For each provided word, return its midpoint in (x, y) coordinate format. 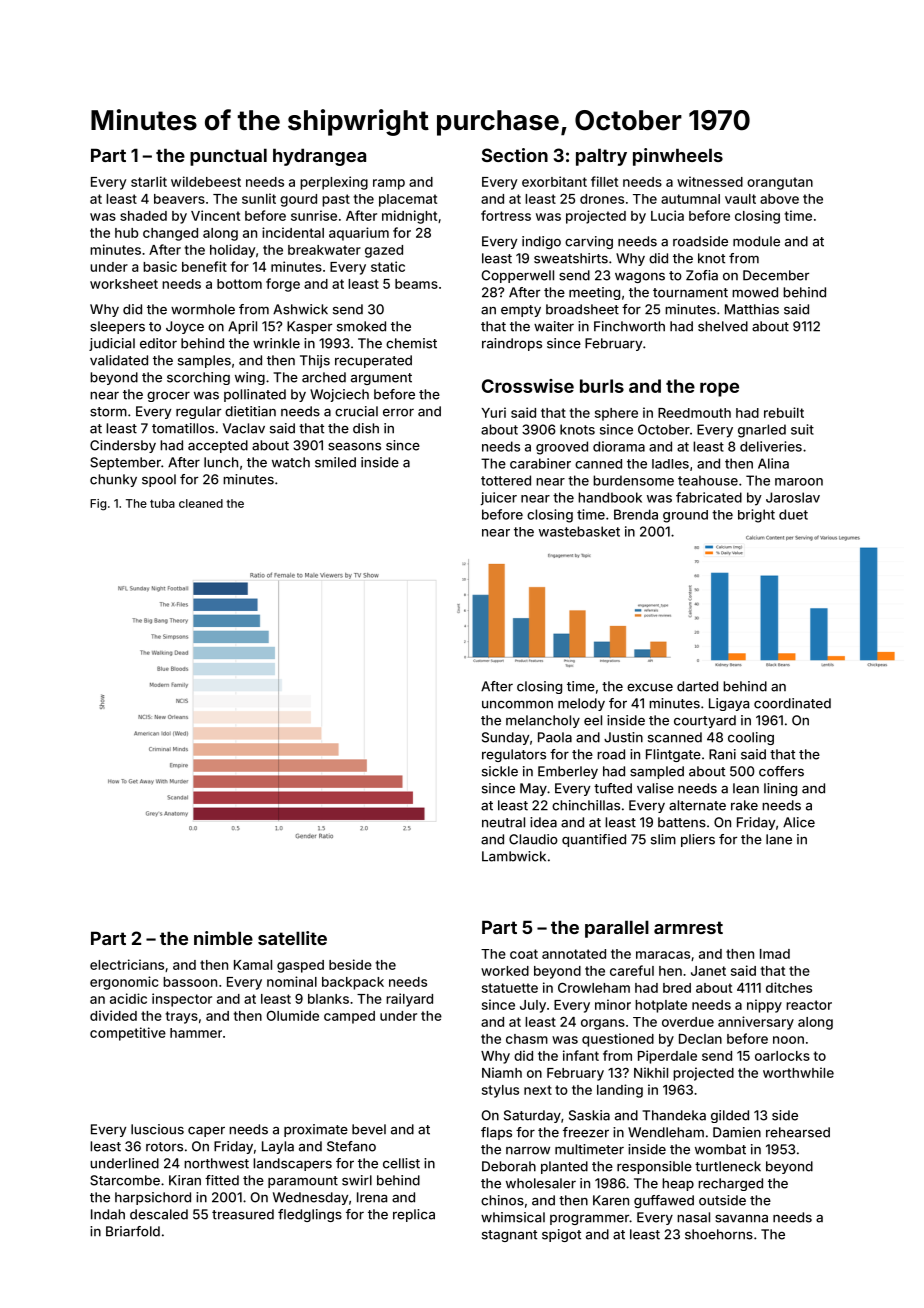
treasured (243, 1214)
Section (515, 155)
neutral (503, 822)
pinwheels (678, 157)
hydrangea (319, 157)
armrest (688, 927)
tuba (162, 503)
